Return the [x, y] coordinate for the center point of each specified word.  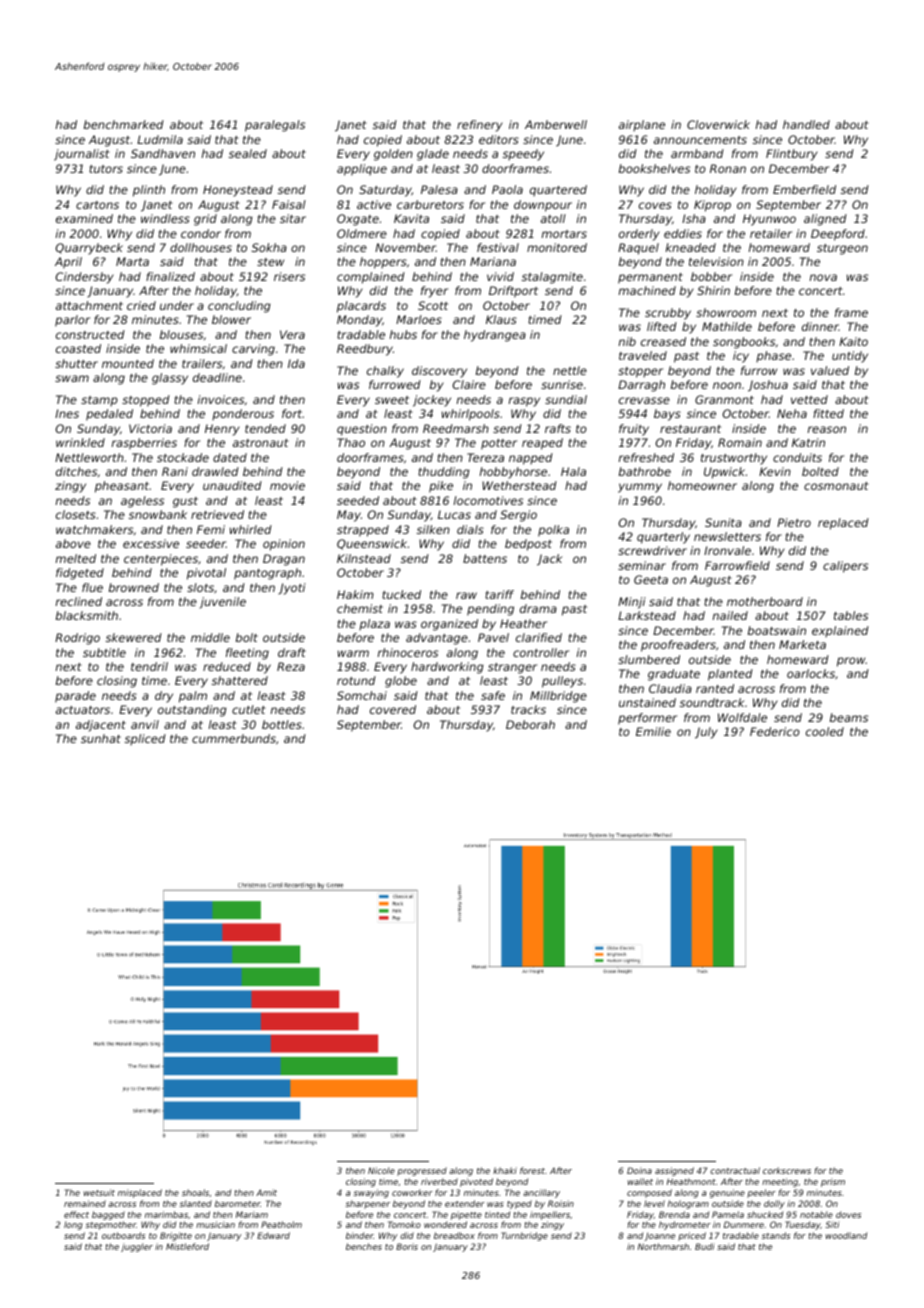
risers [289, 276]
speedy [523, 155]
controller [541, 652]
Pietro [794, 522]
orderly [639, 235]
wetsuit [99, 1192]
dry [164, 697]
